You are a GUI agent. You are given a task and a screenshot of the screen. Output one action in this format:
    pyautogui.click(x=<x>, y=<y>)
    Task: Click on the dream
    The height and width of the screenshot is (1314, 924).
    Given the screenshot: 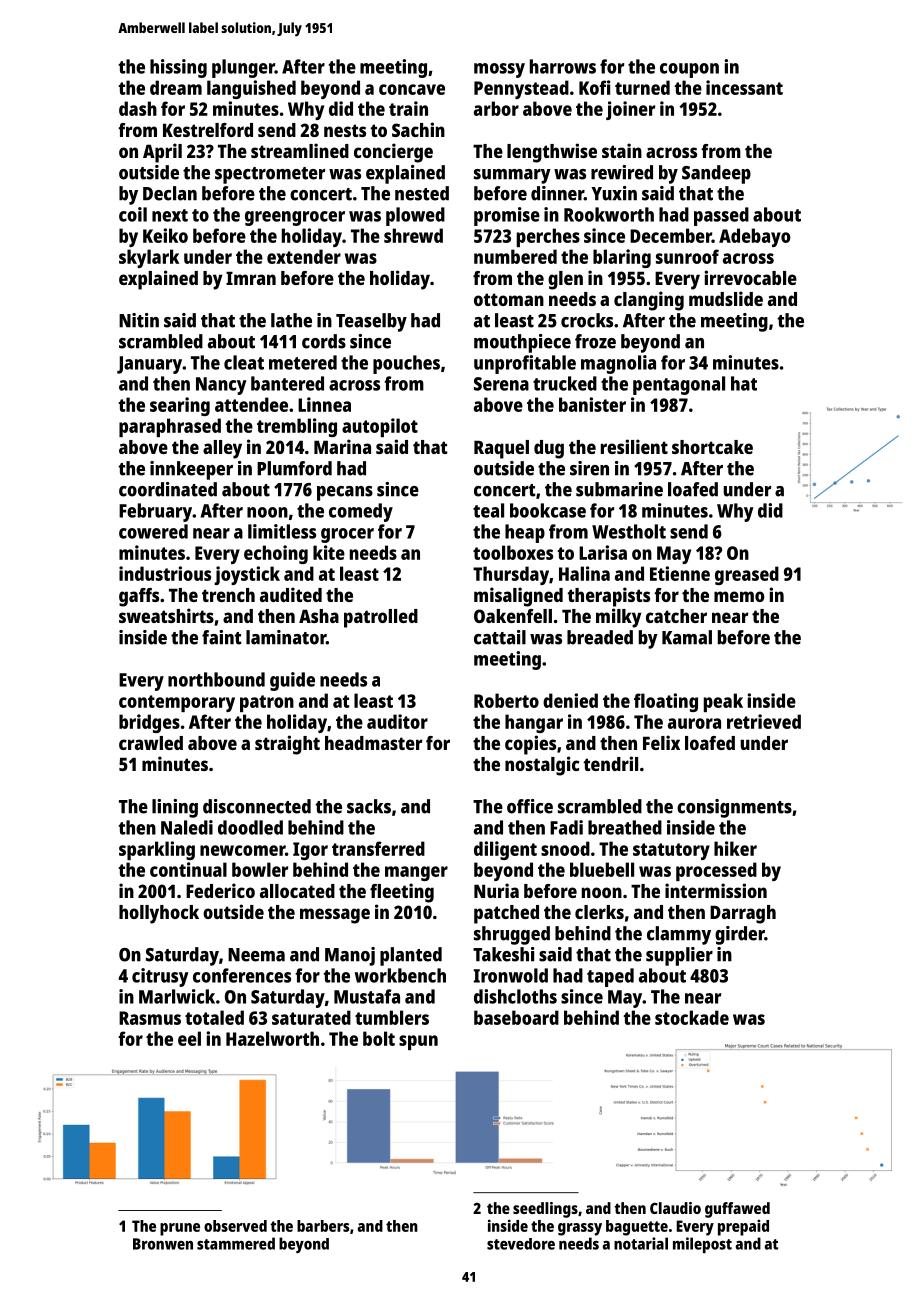 What is the action you would take?
    pyautogui.click(x=176, y=87)
